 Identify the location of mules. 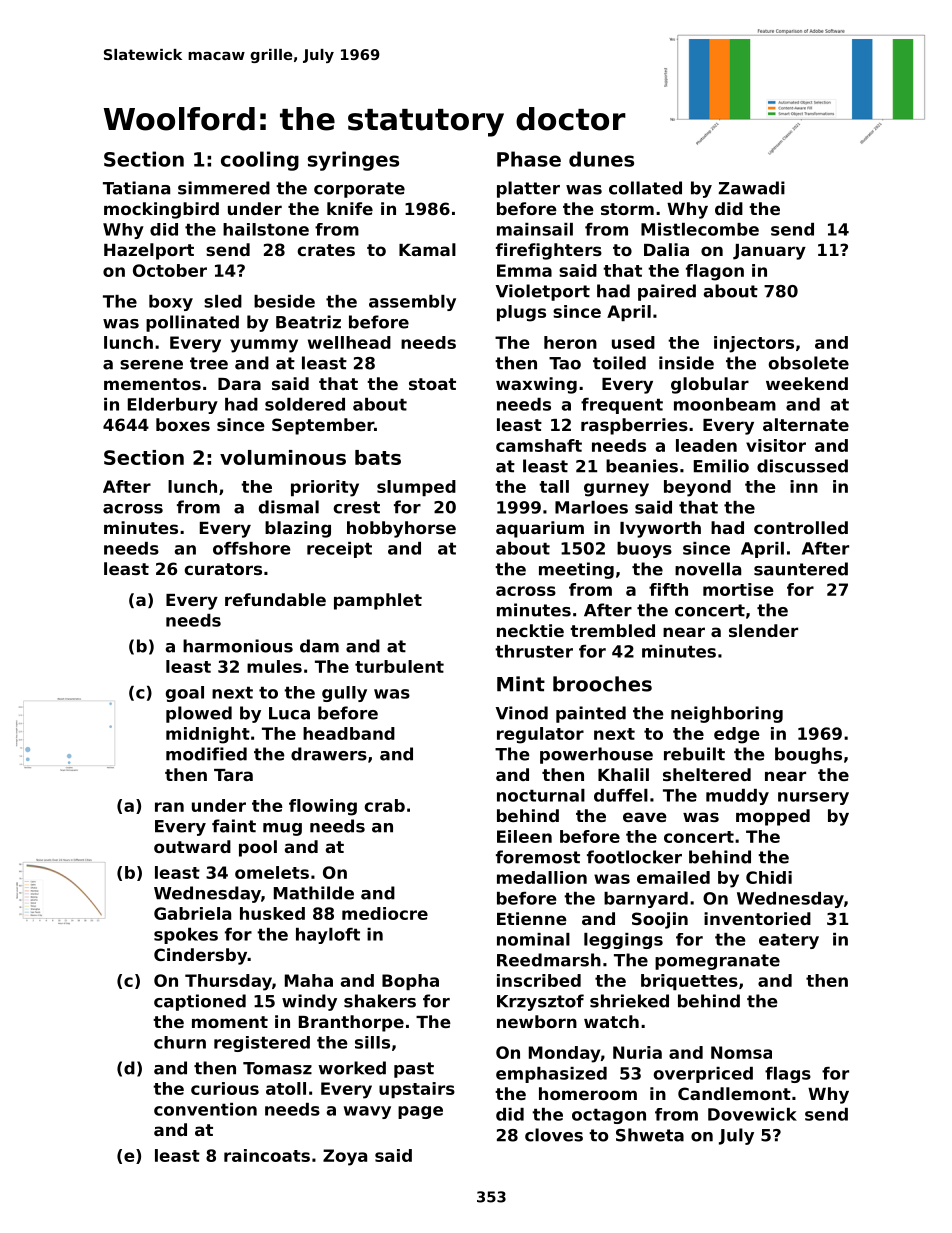
(274, 666).
